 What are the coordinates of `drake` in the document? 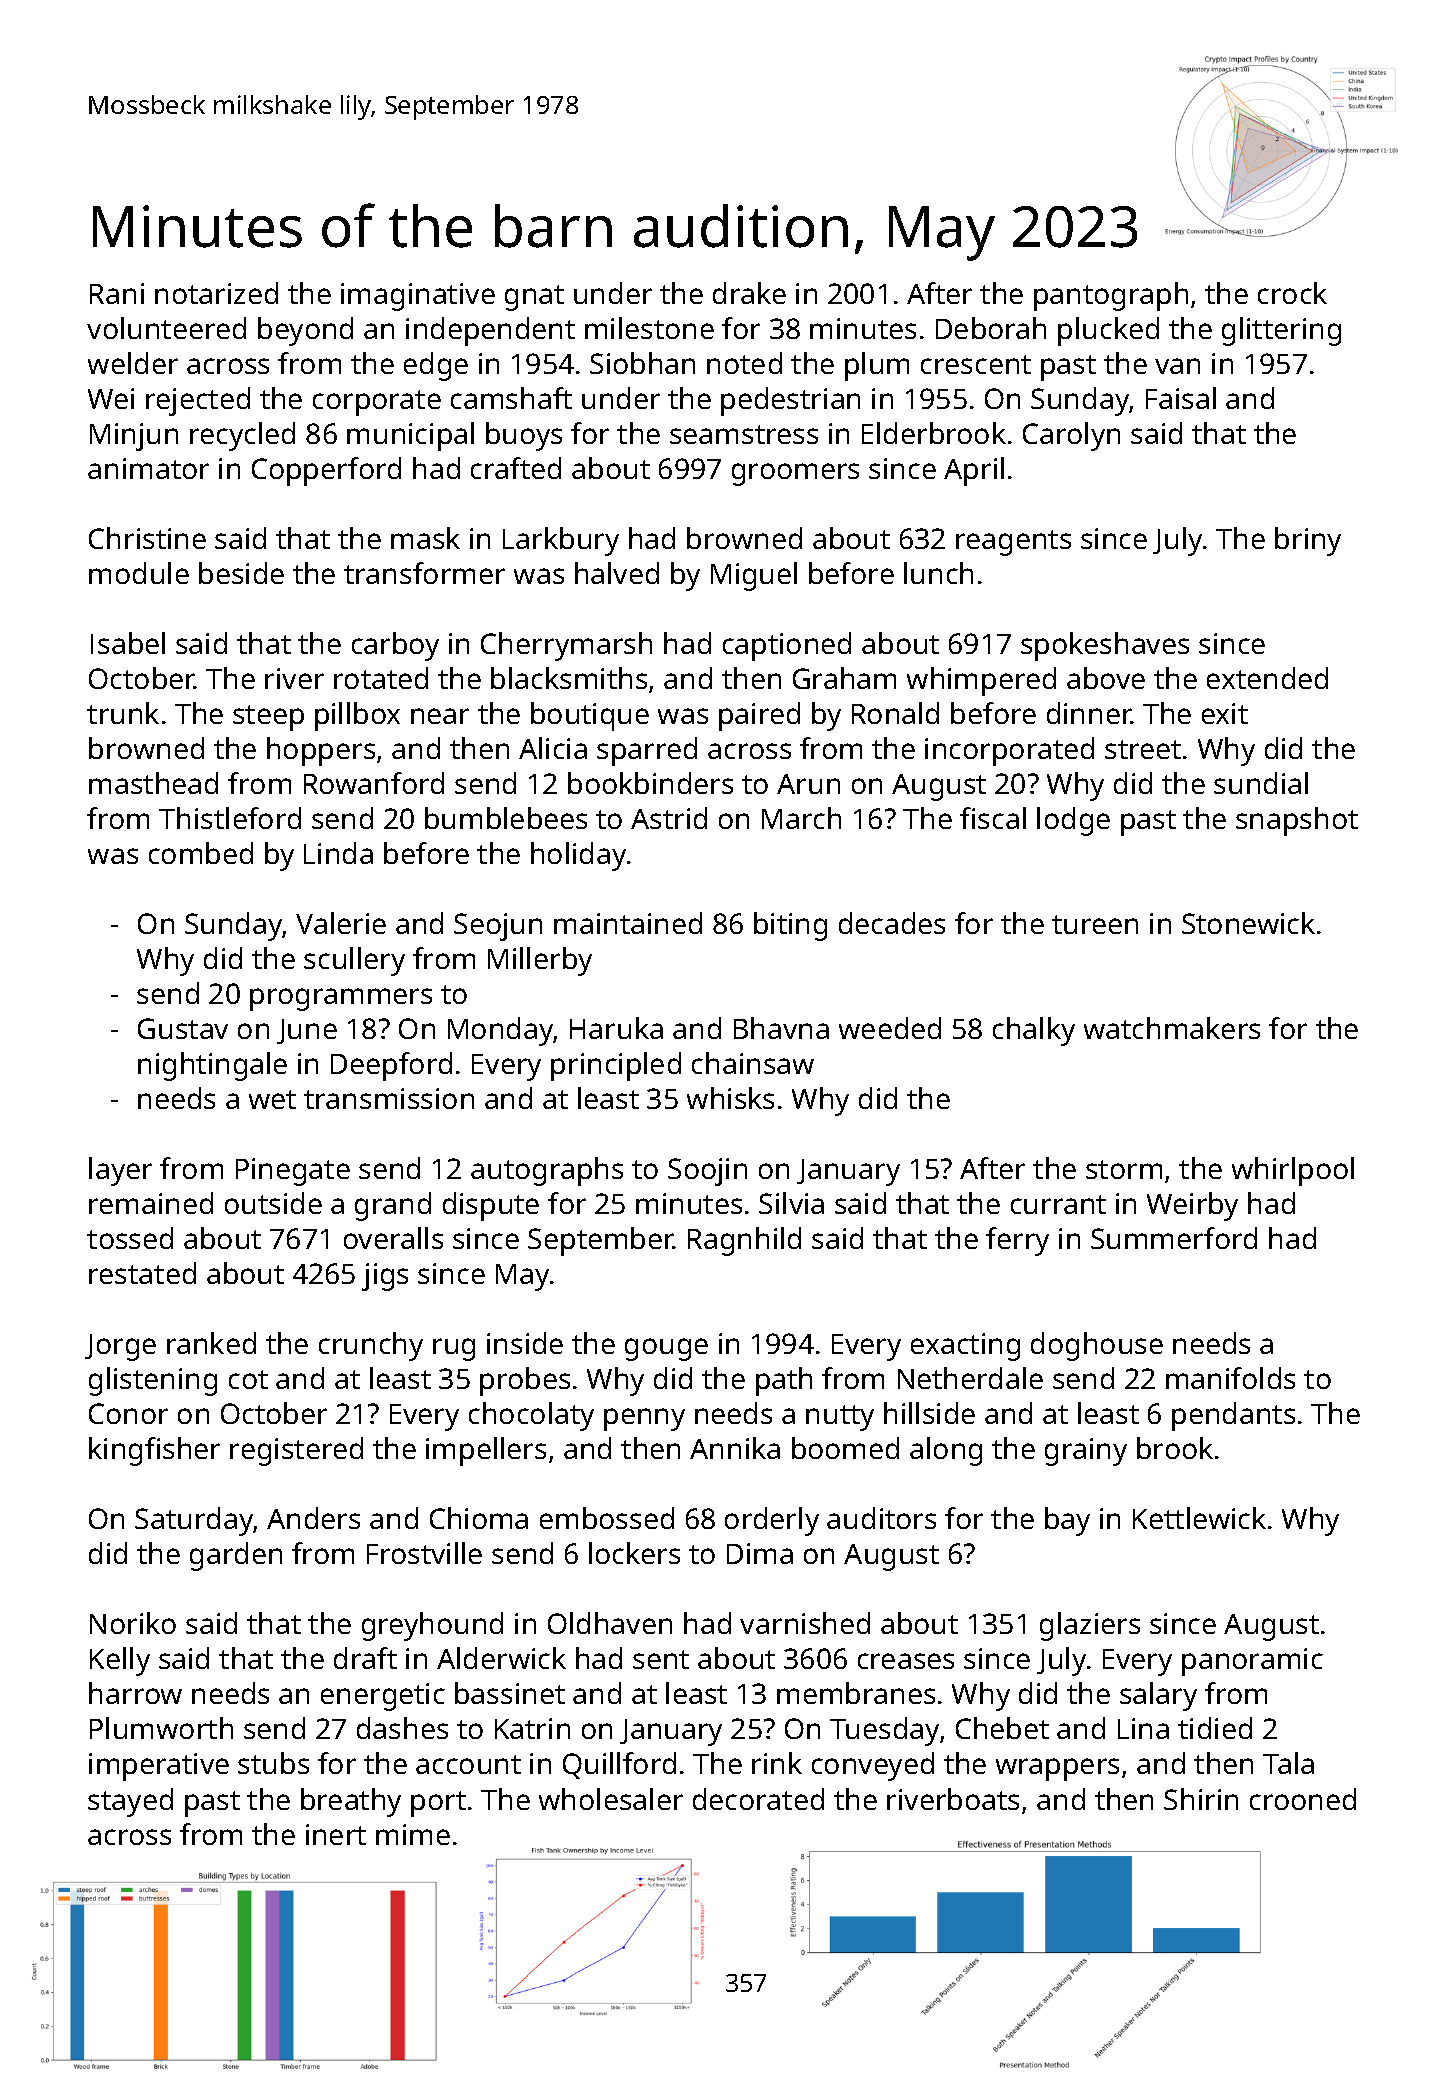 It's located at (749, 293).
